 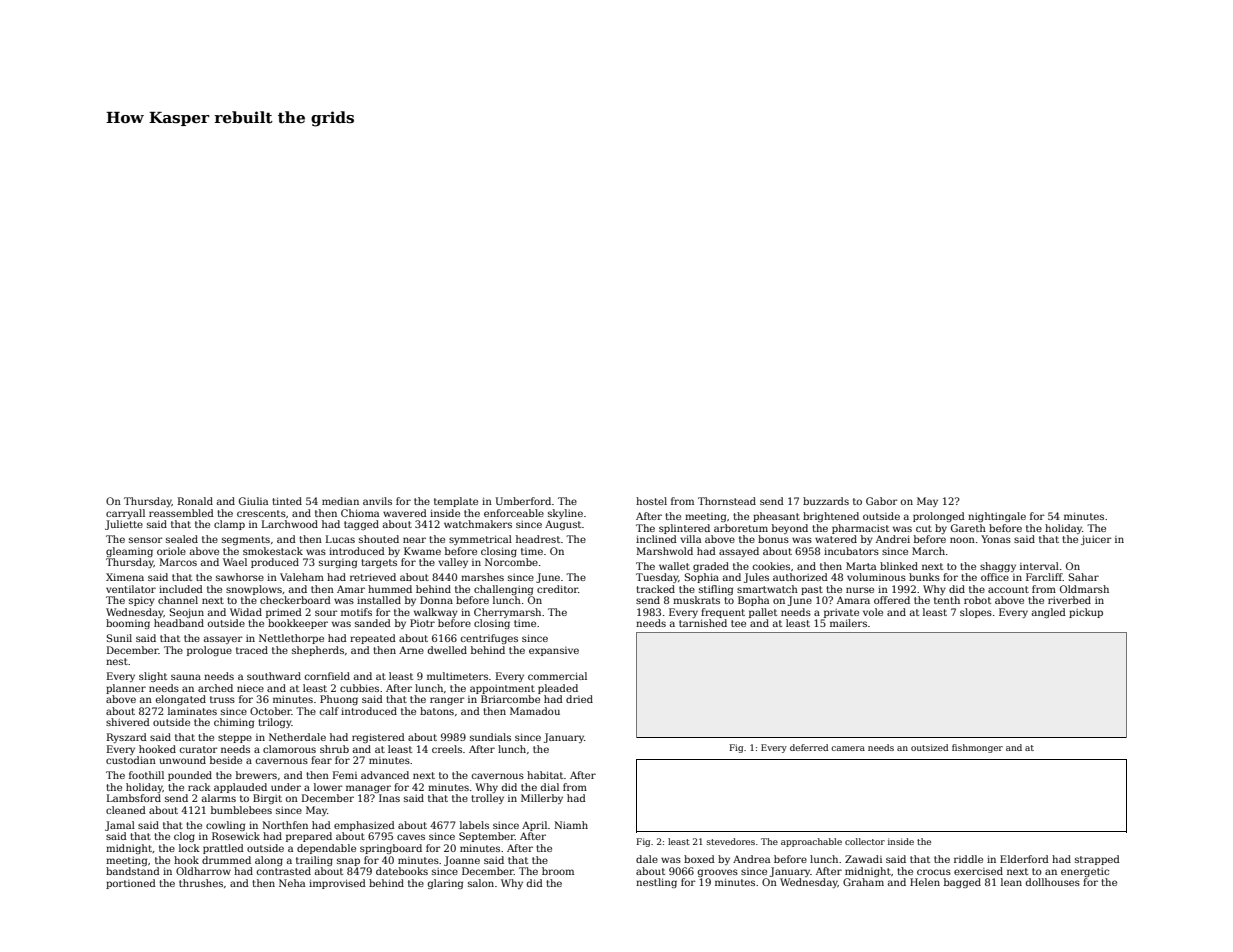 I want to click on dried, so click(x=579, y=699).
